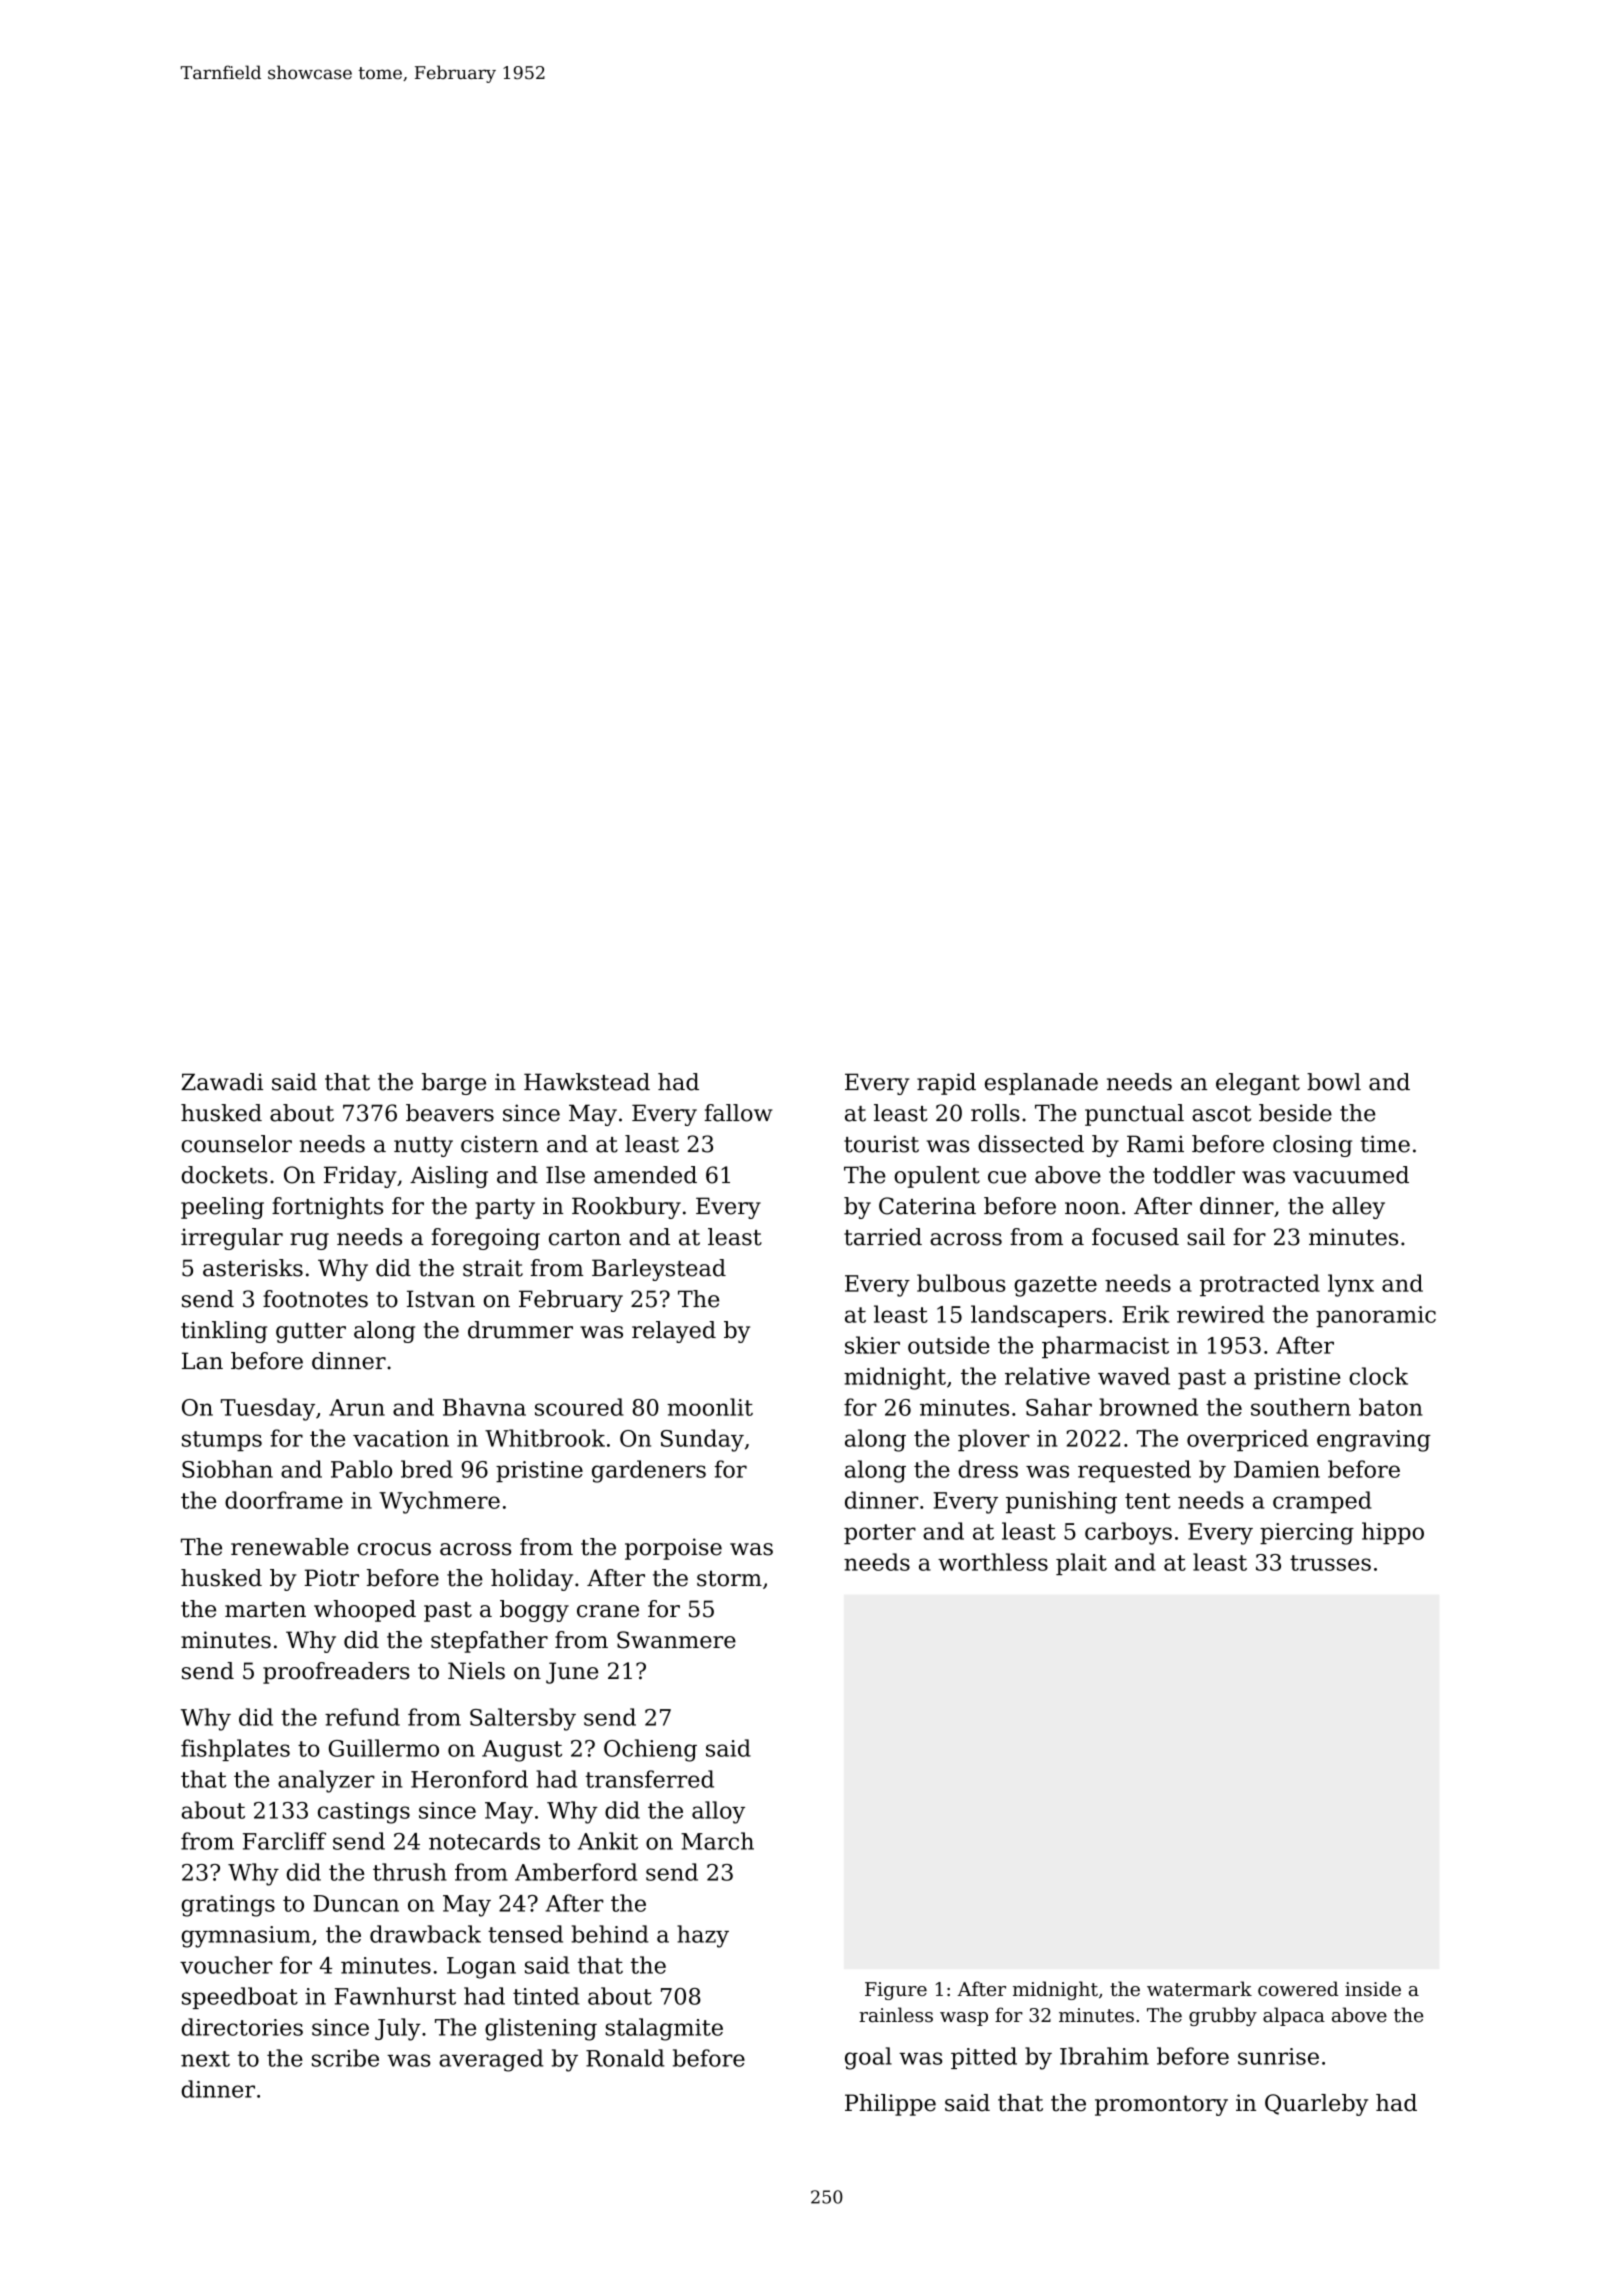 This screenshot has width=1620, height=2292. Describe the element at coordinates (717, 1841) in the screenshot. I see `March` at that location.
